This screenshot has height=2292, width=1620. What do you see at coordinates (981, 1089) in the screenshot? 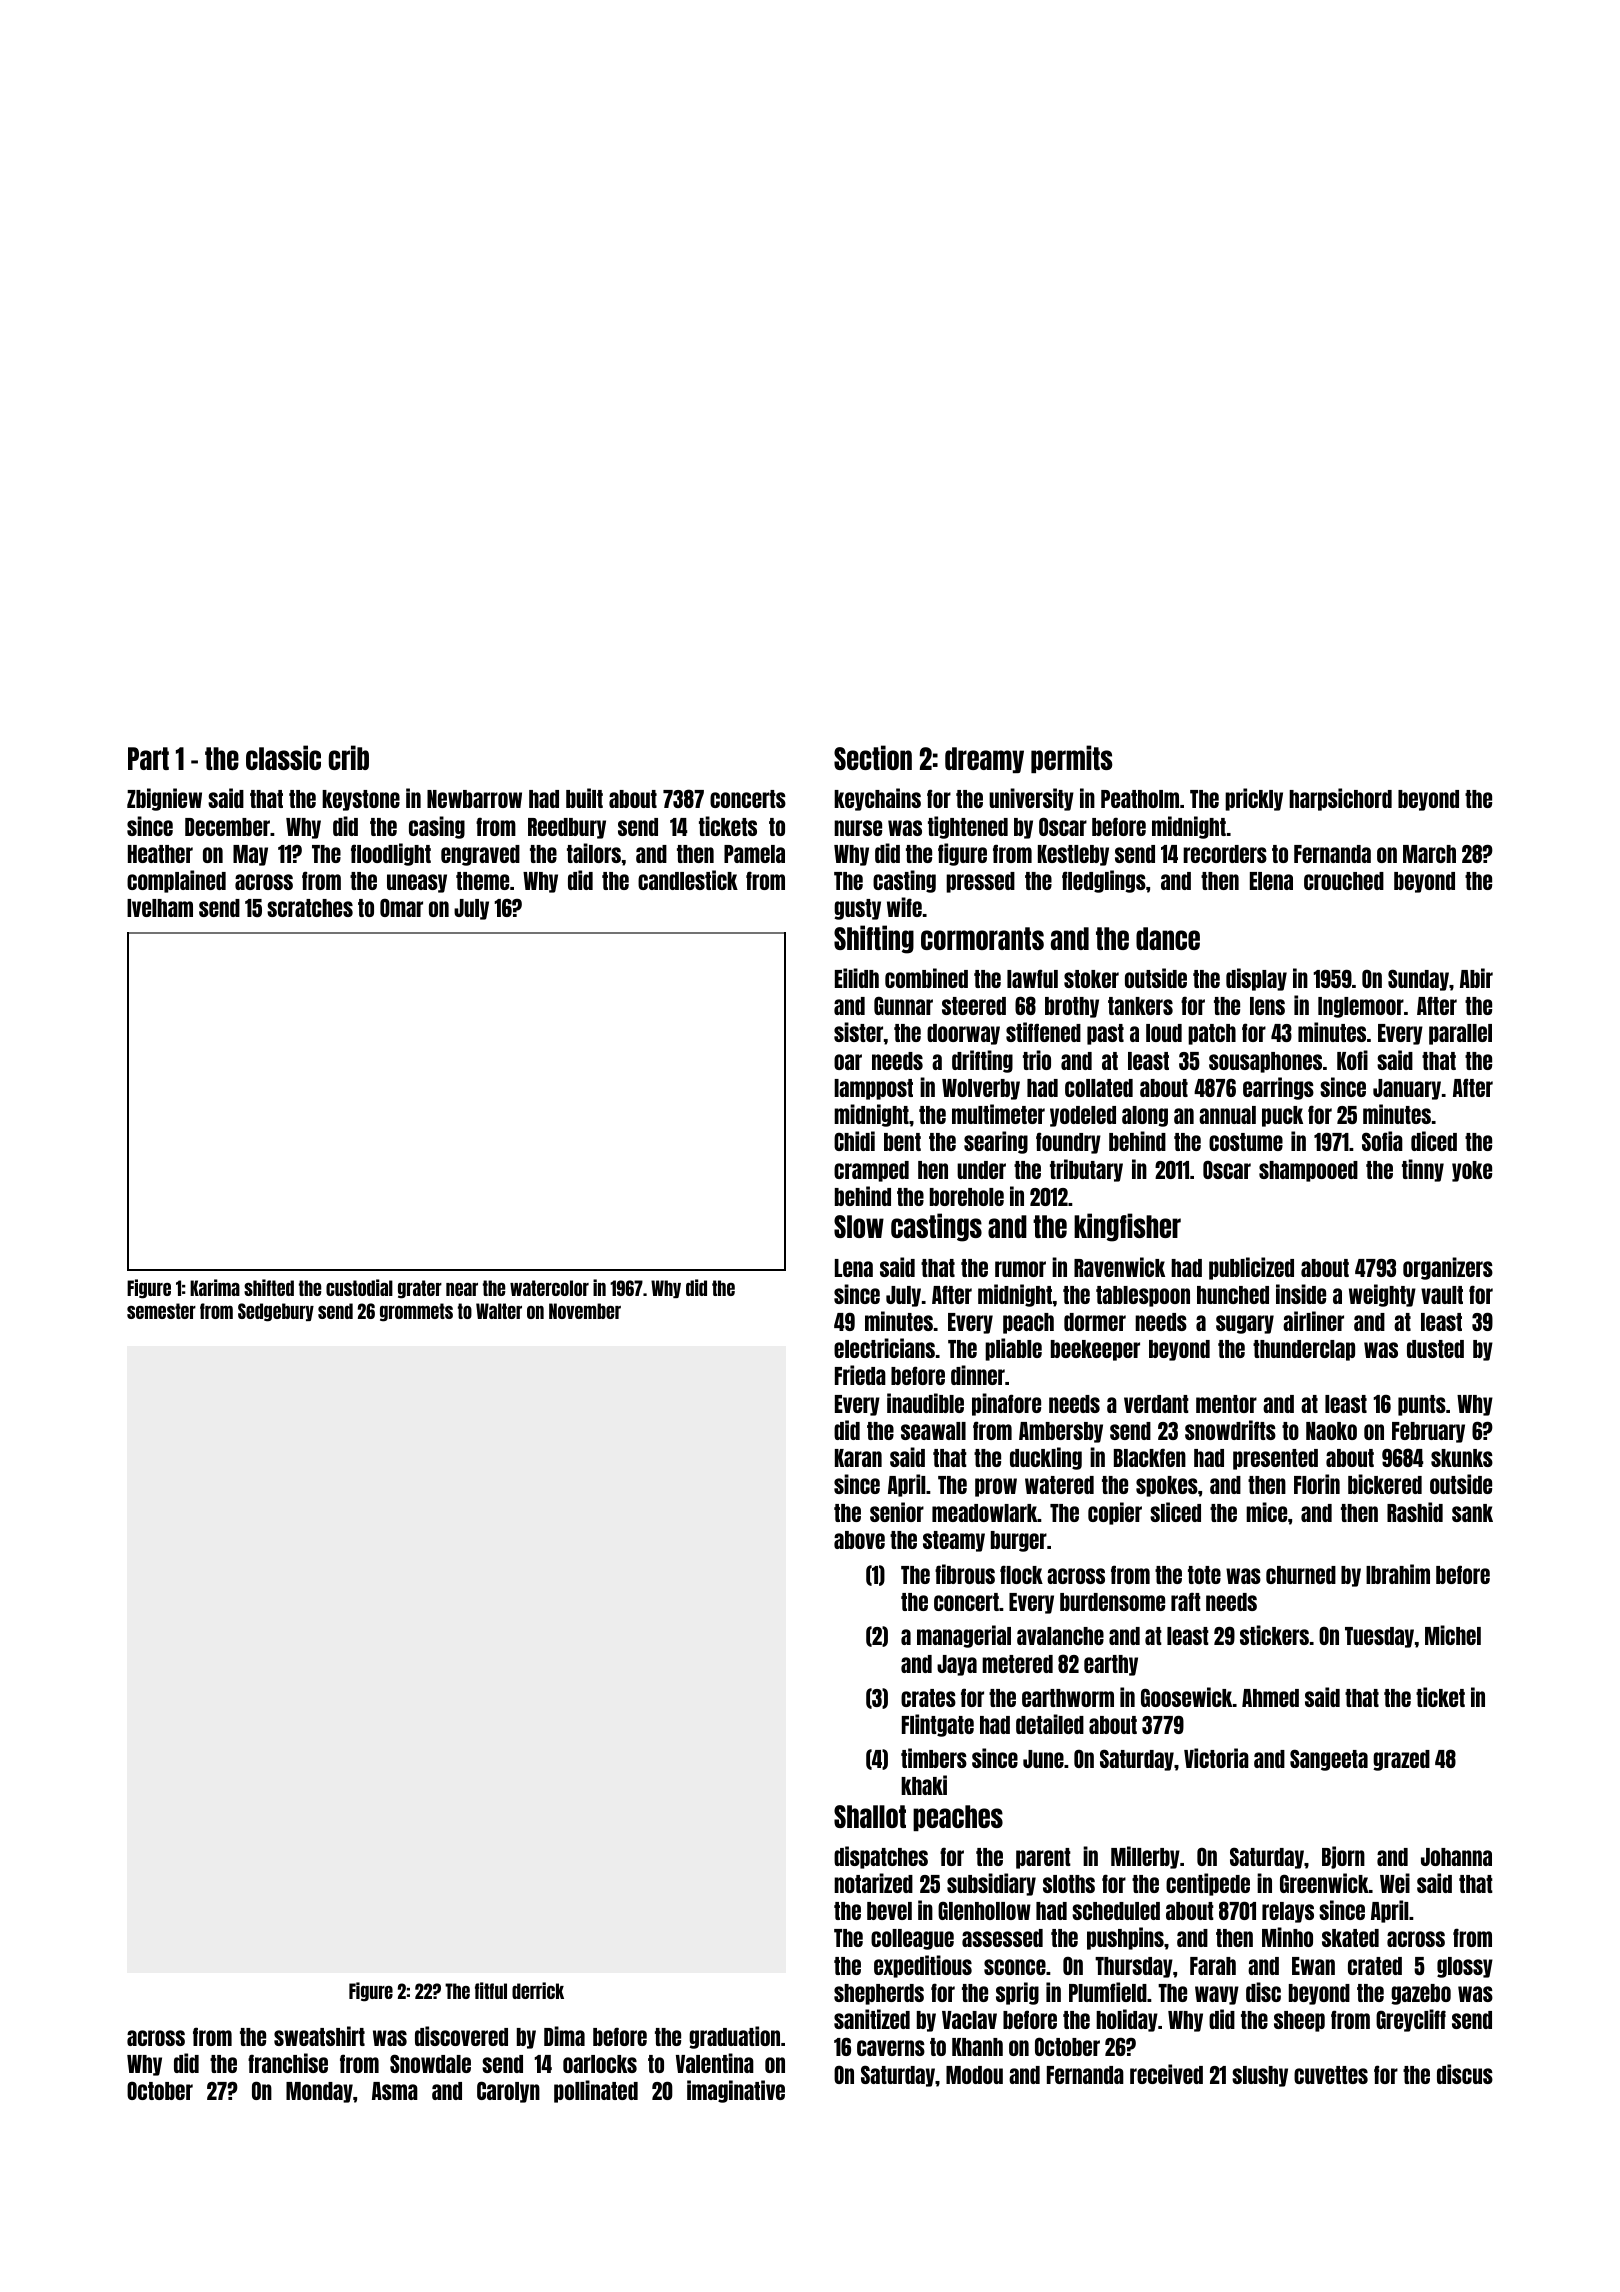
I see `Wolverby` at bounding box center [981, 1089].
